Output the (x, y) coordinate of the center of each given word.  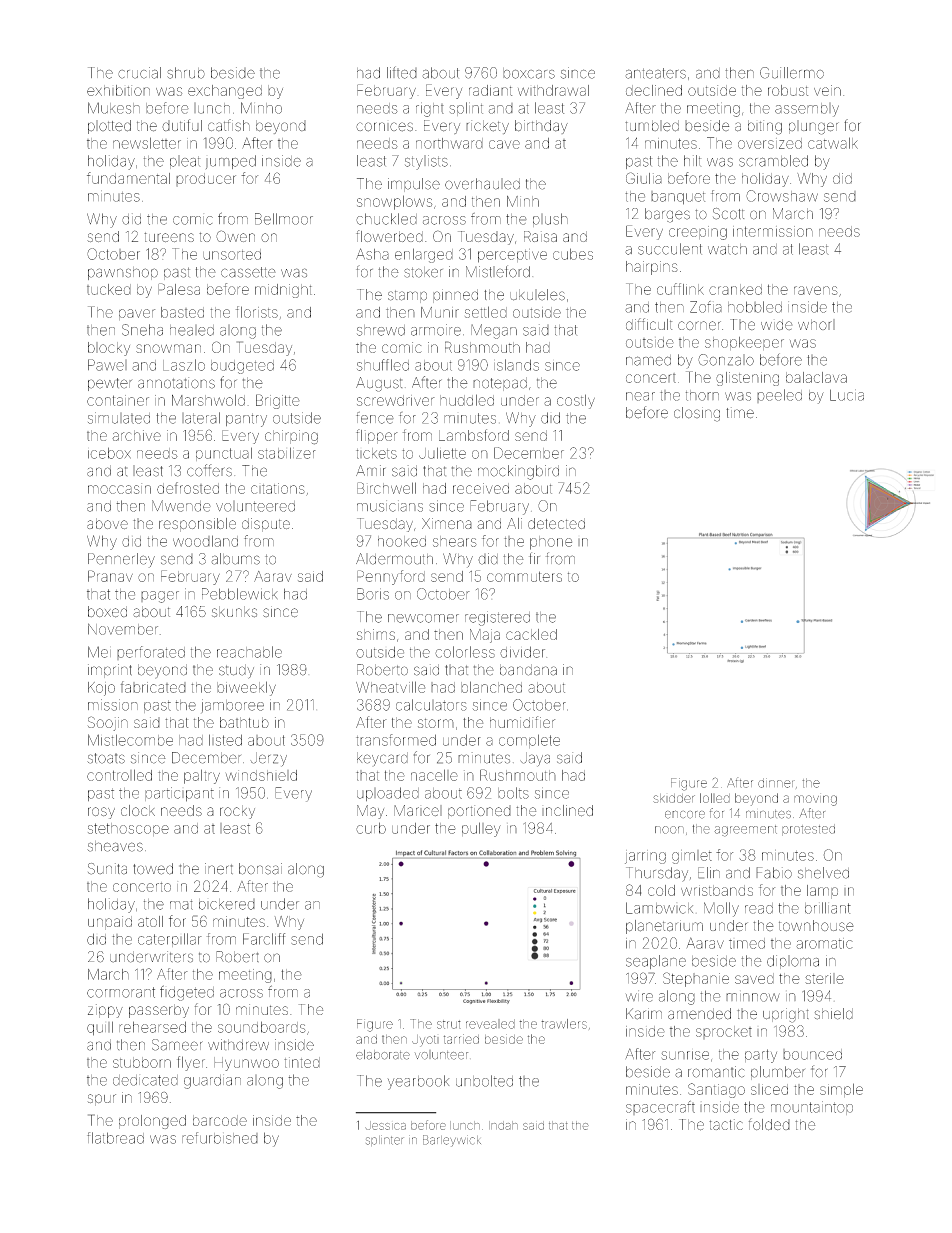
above (107, 523)
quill (100, 1028)
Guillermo (792, 73)
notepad (500, 384)
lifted (402, 72)
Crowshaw (782, 196)
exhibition (118, 90)
